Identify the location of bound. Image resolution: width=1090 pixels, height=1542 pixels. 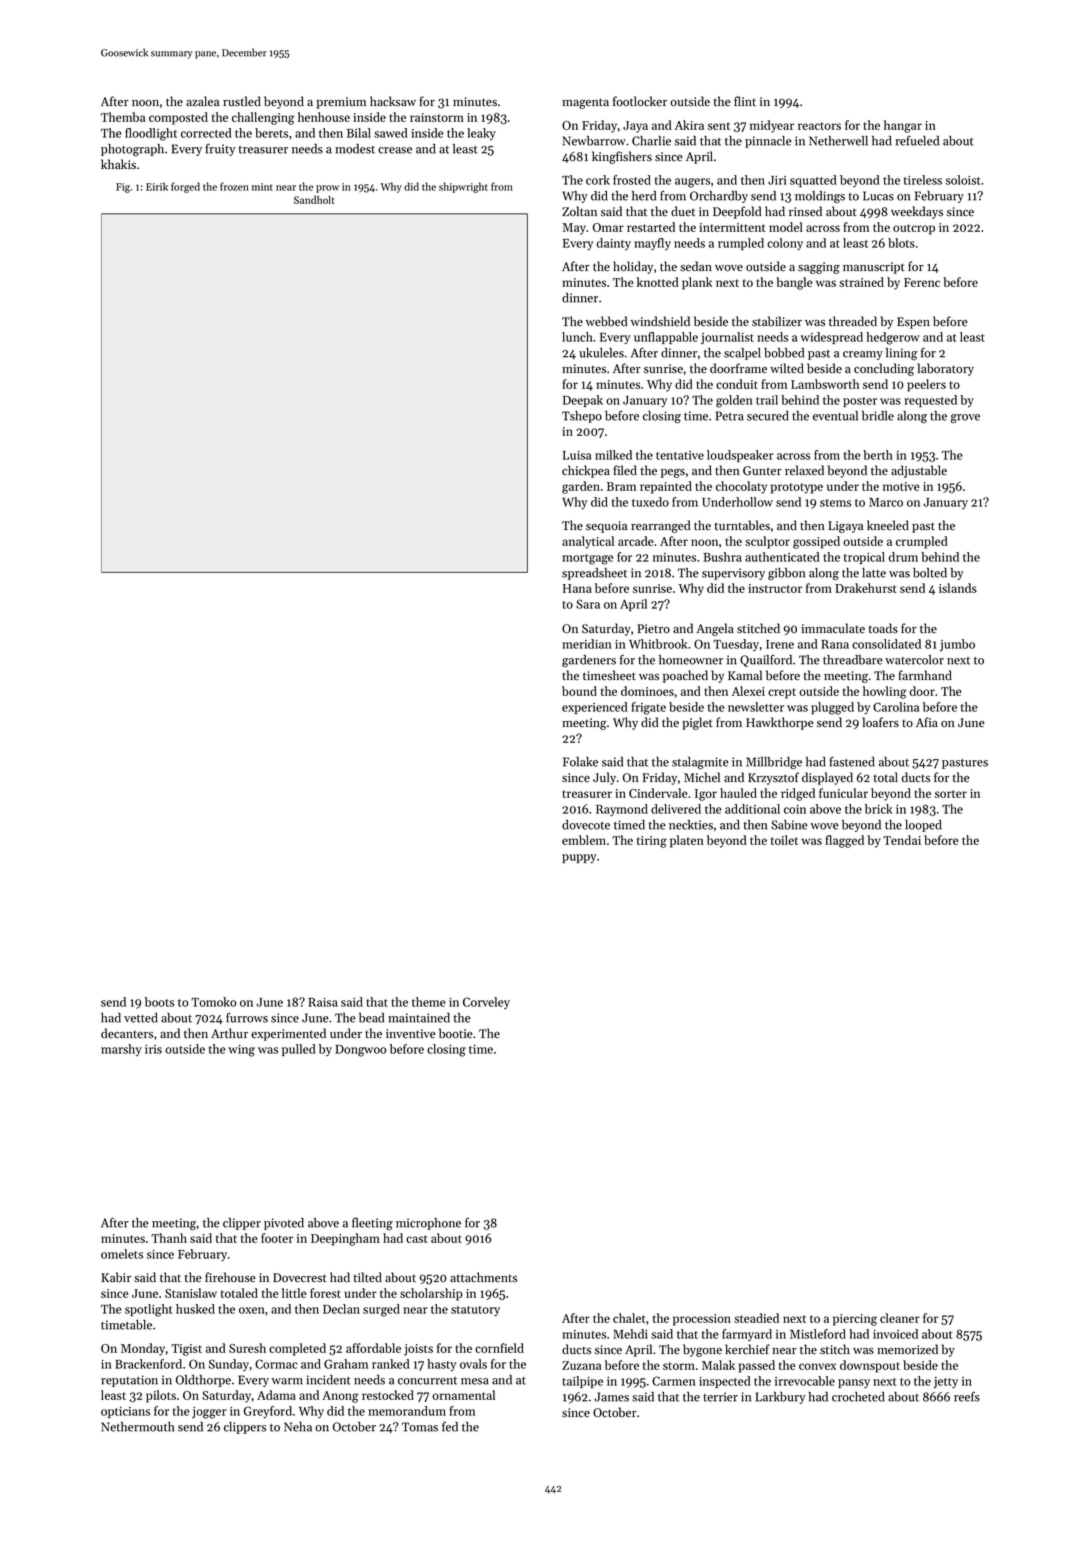
(579, 691).
